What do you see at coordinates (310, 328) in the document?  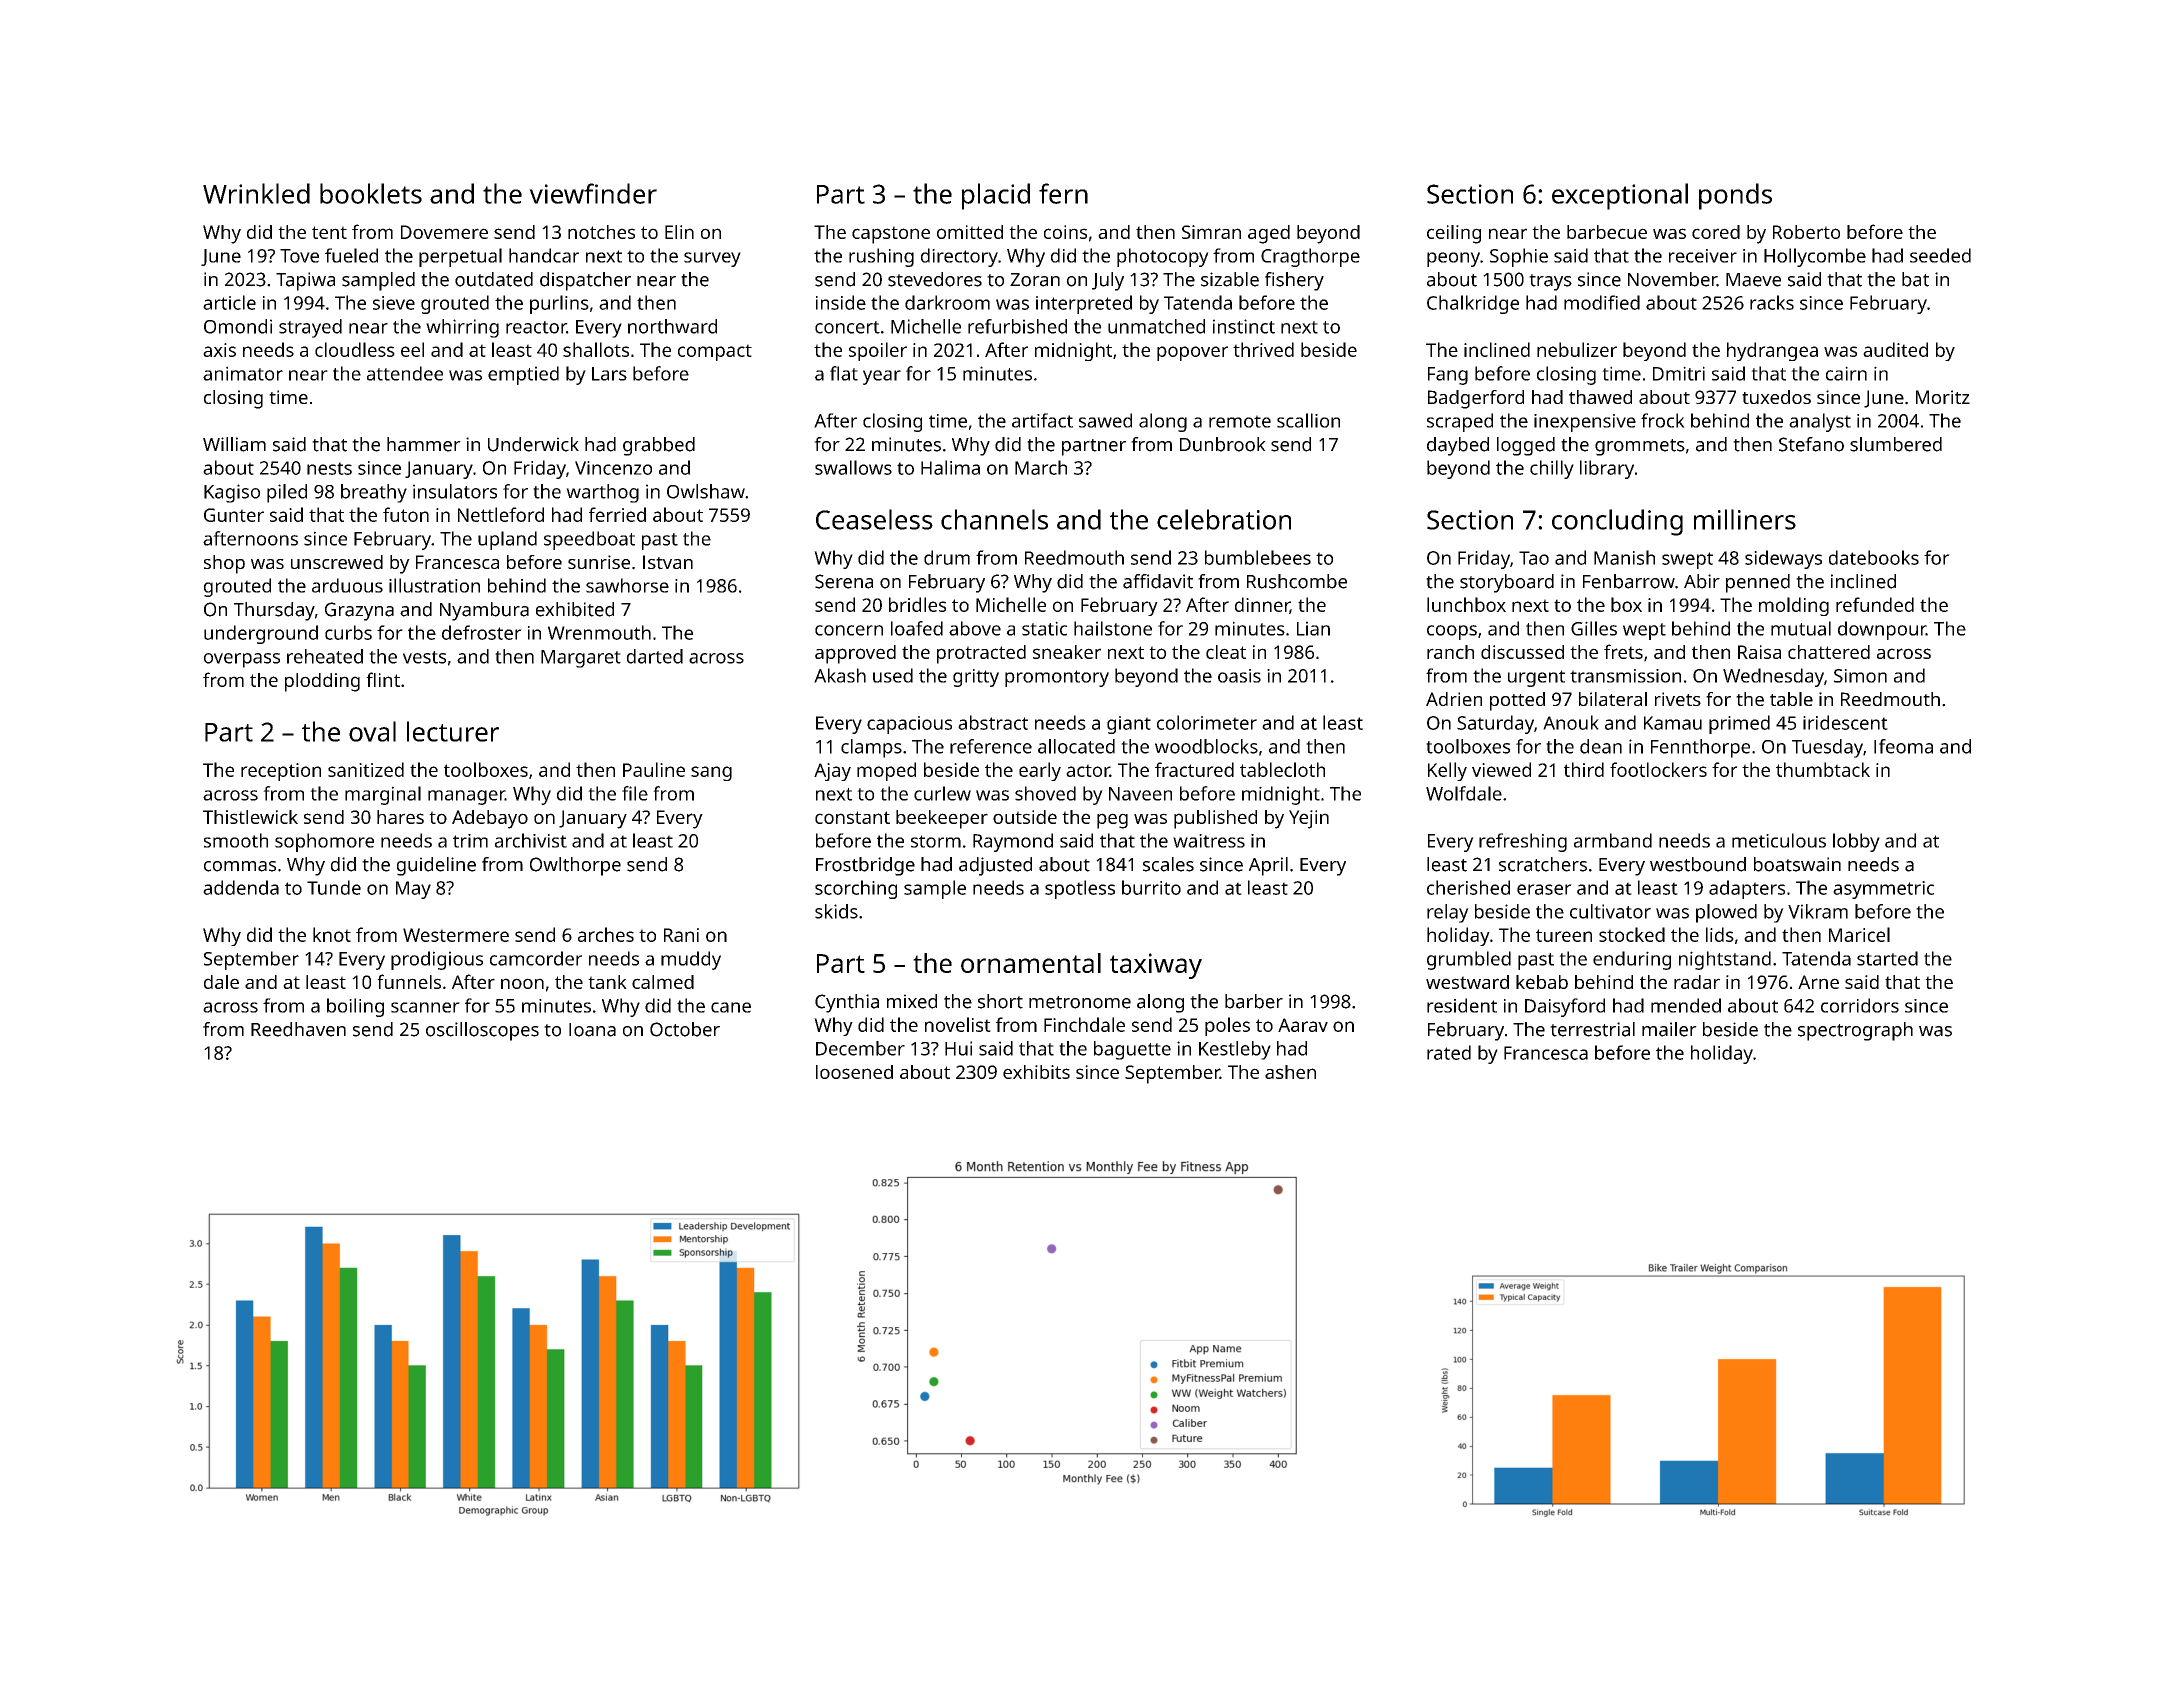 I see `strayed` at bounding box center [310, 328].
